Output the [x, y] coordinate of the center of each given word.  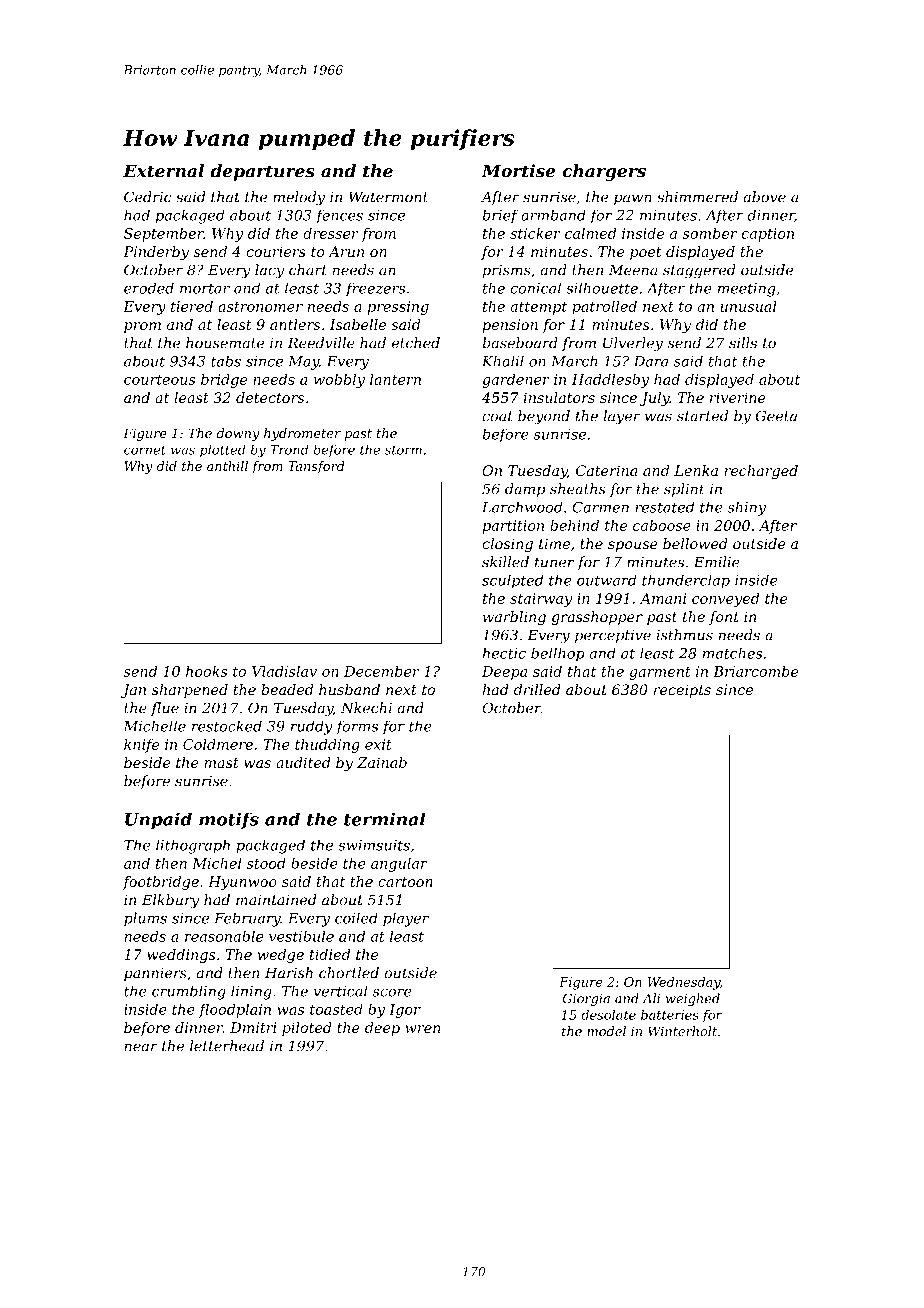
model [606, 1031]
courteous [159, 380]
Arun [346, 251]
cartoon [405, 882]
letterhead [227, 1046]
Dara [651, 361]
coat [497, 416]
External [163, 171]
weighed [693, 999]
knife [141, 746]
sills [743, 343]
